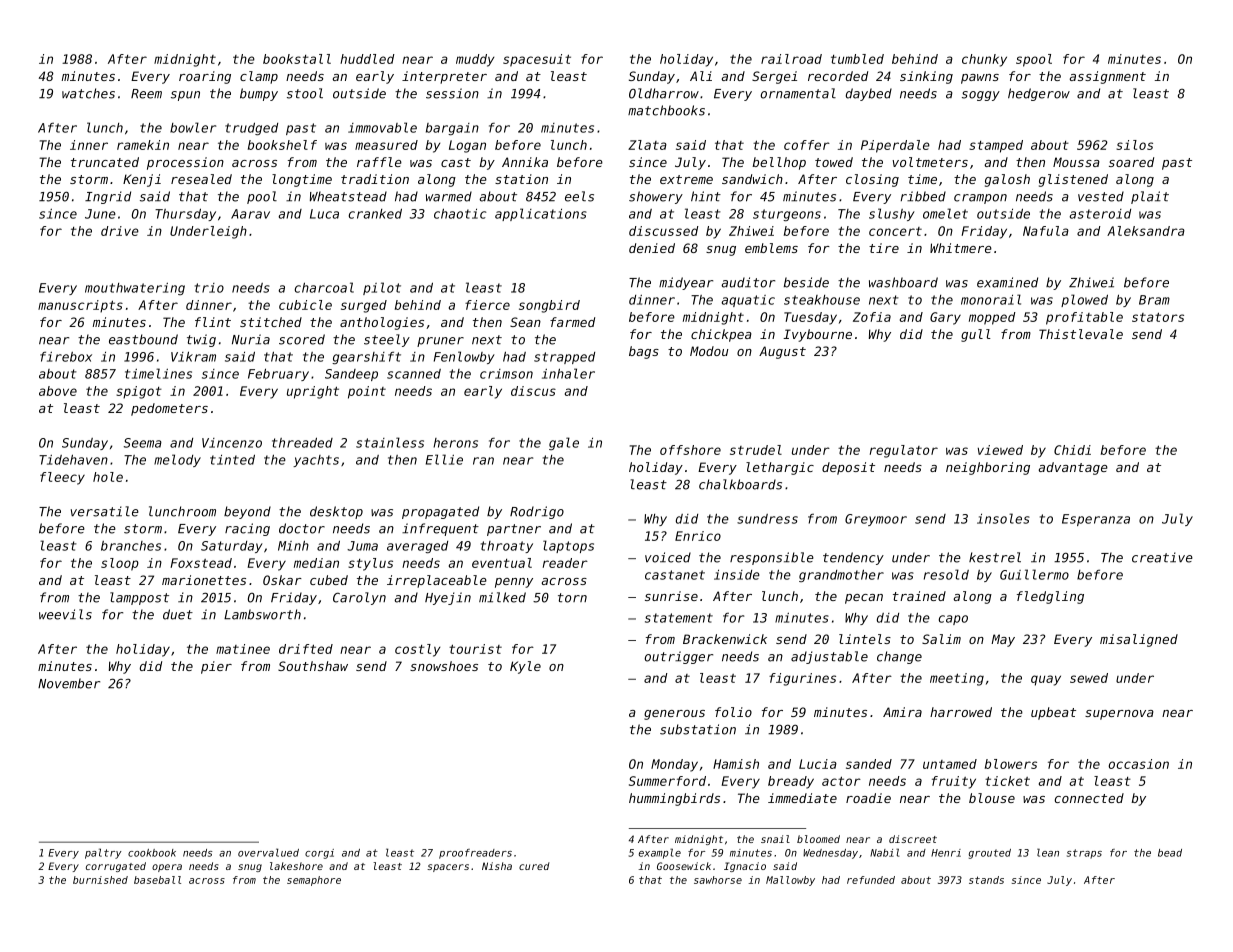 The height and width of the page is (952, 1233). What do you see at coordinates (895, 146) in the page?
I see `Piperdale` at bounding box center [895, 146].
